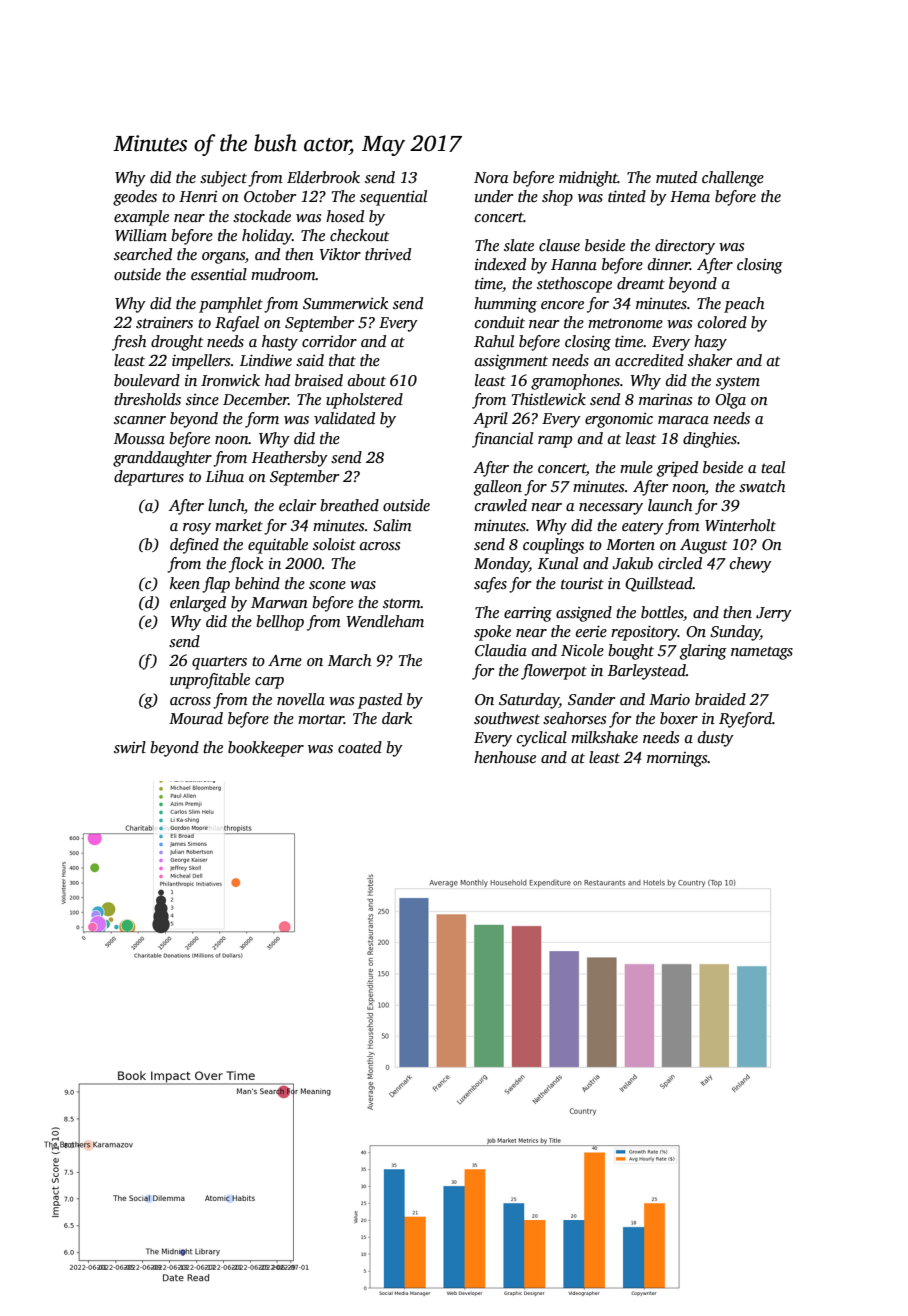 The height and width of the screenshot is (1316, 908). I want to click on galleon, so click(498, 488).
